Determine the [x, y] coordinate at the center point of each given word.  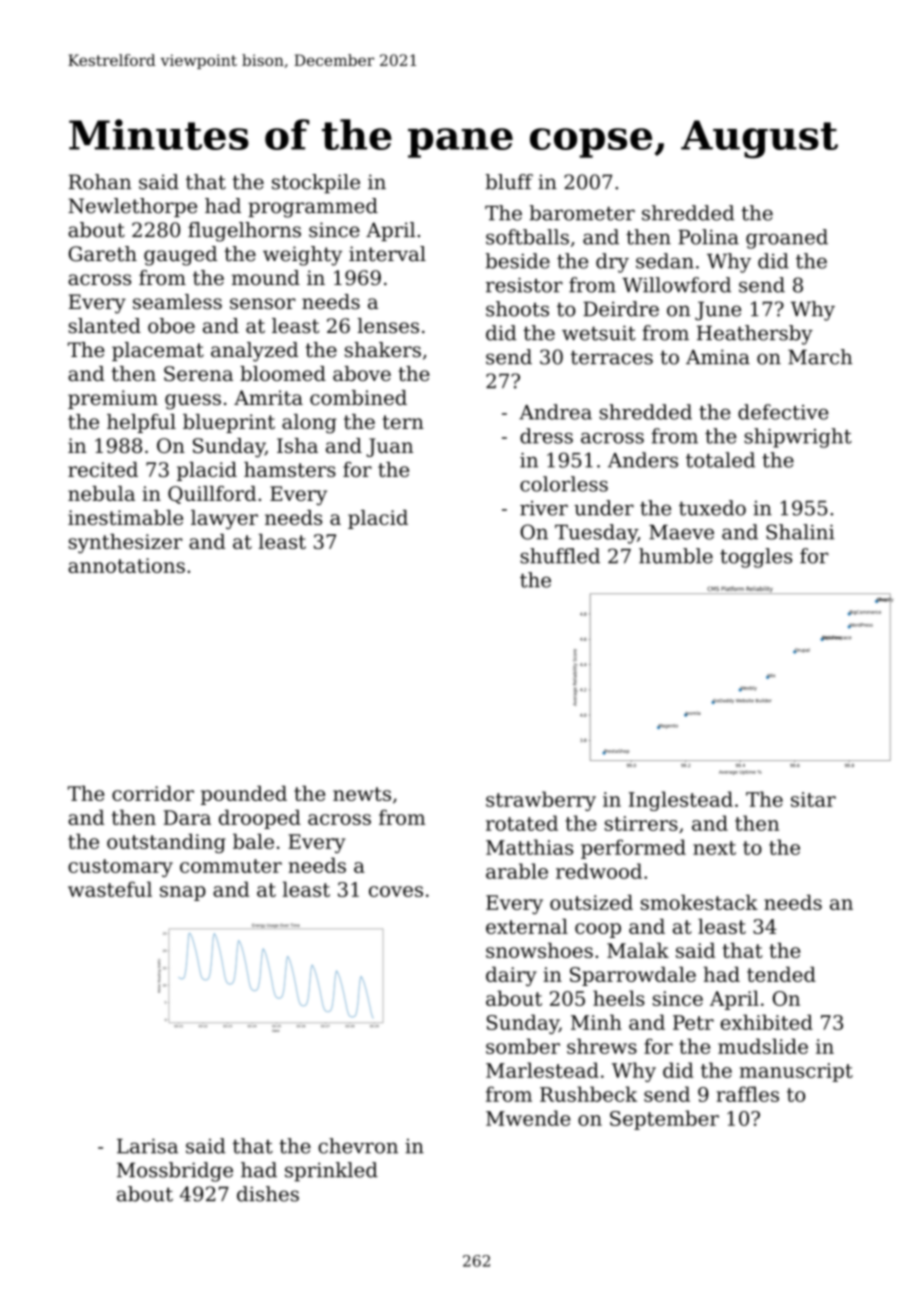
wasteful [110, 889]
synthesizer [125, 544]
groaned [787, 239]
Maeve [681, 532]
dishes [268, 1194]
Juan [389, 447]
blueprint [229, 423]
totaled [720, 460]
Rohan [99, 182]
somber [523, 1046]
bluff [509, 182]
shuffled [560, 556]
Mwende [528, 1118]
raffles [748, 1094]
